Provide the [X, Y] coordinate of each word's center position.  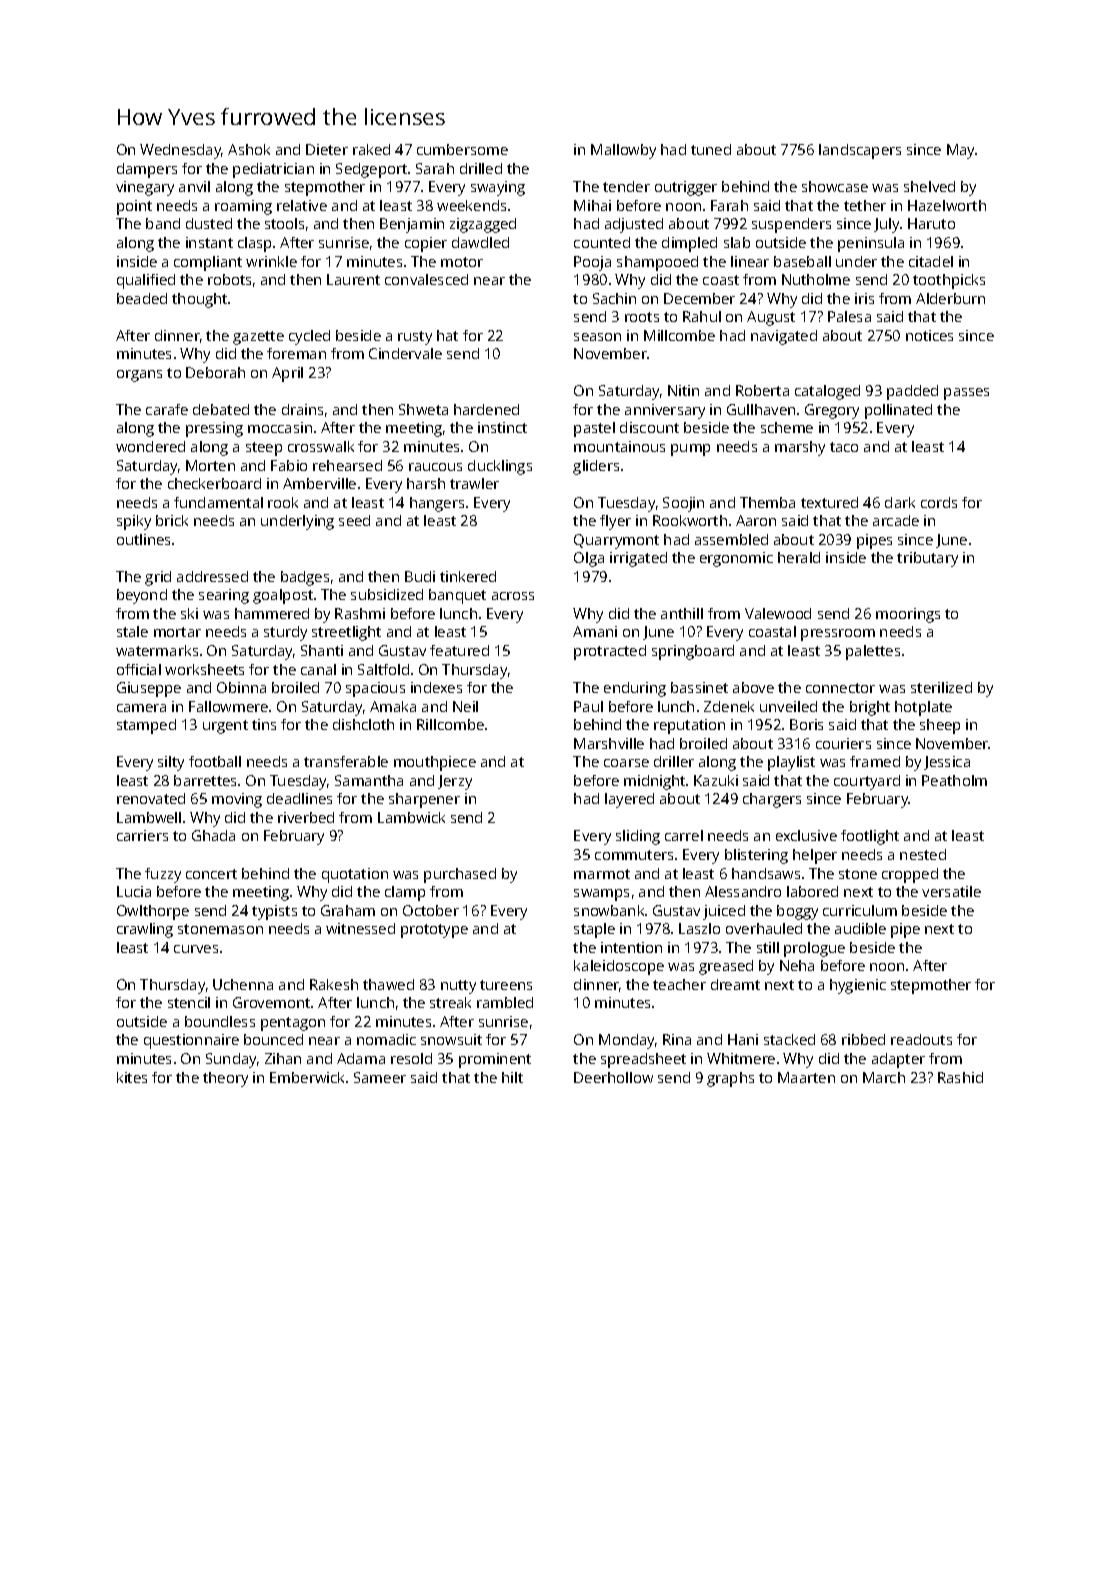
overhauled [764, 928]
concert [211, 874]
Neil [465, 706]
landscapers [860, 151]
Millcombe [679, 335]
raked [371, 149]
